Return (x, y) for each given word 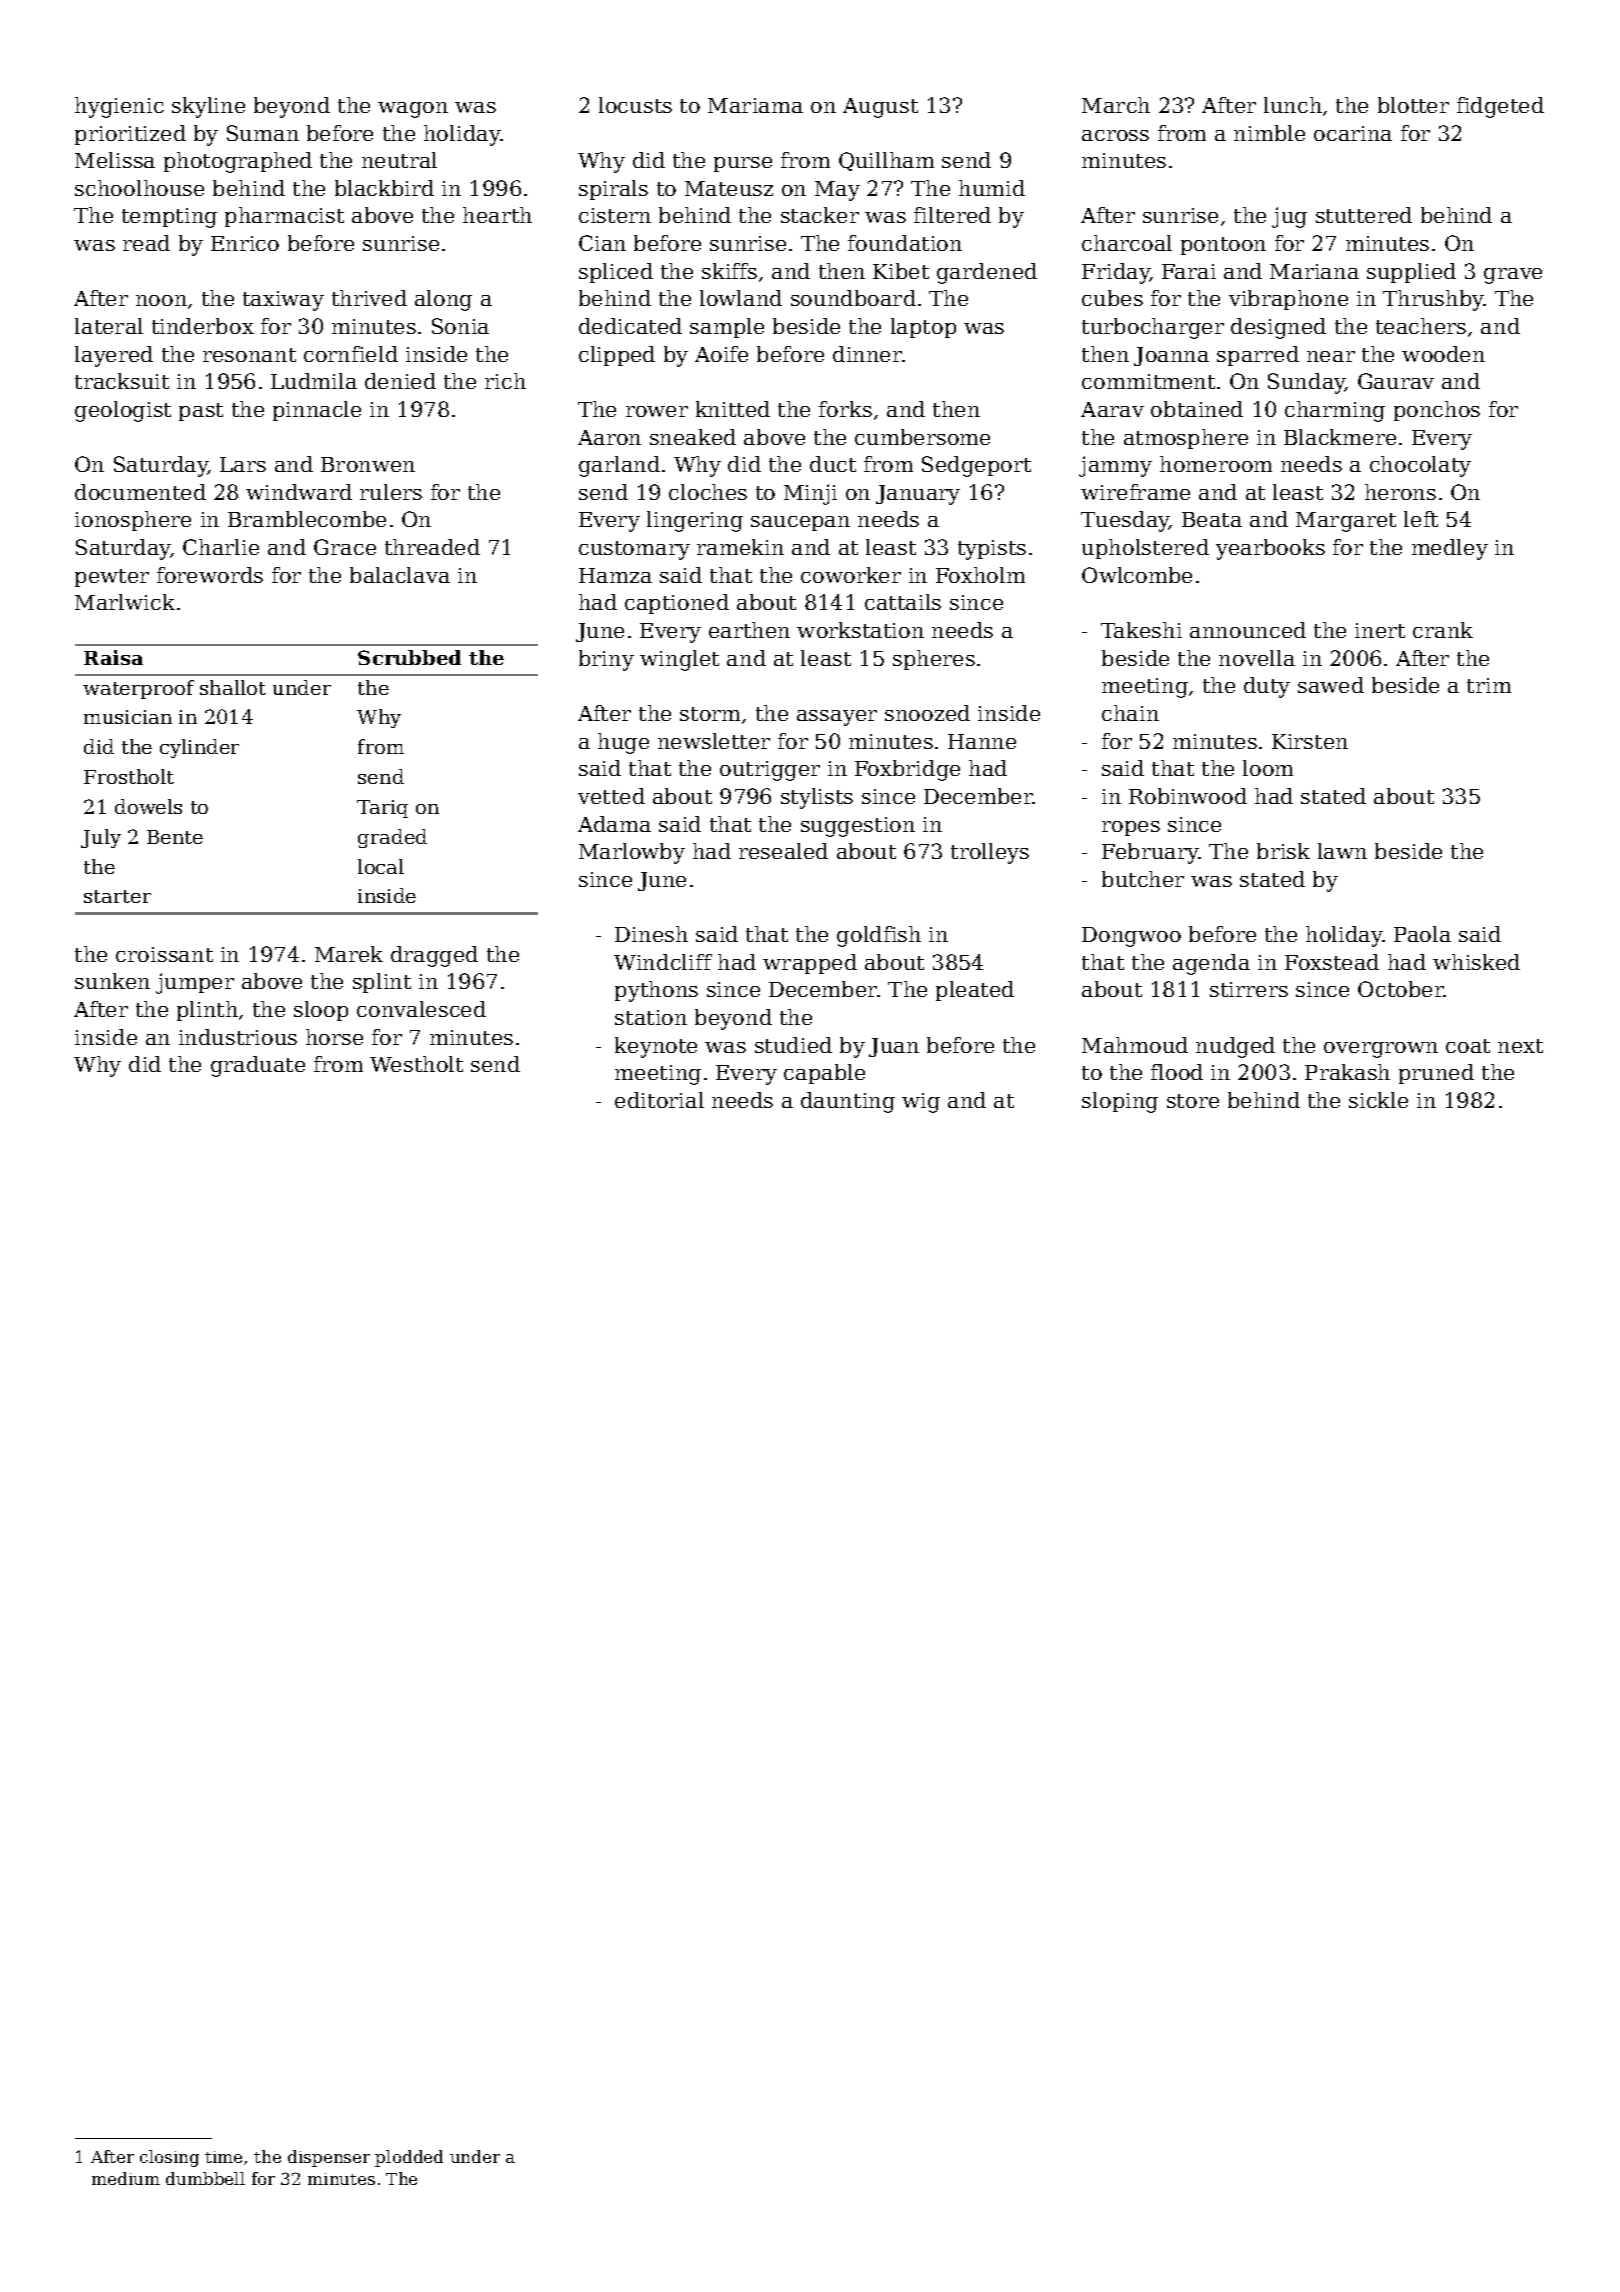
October (1401, 989)
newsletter (714, 741)
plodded (409, 2158)
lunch (1293, 105)
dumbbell (205, 2178)
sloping (1120, 1102)
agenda (1211, 964)
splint (382, 983)
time (223, 2157)
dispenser (329, 2158)
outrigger (770, 771)
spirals (613, 190)
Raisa (113, 657)
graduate (258, 1066)
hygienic (119, 107)
